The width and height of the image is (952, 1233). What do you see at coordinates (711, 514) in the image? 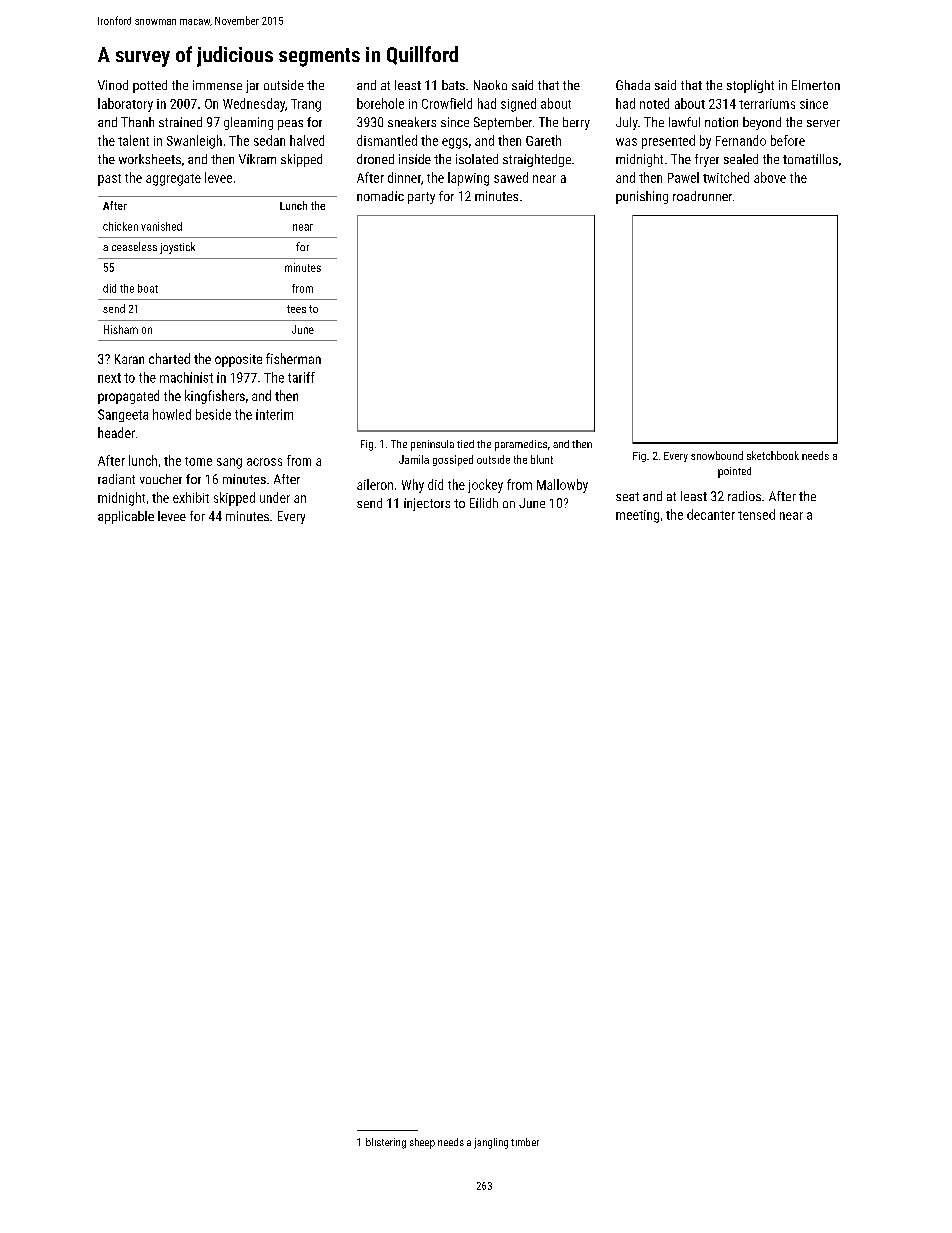
I see `decanter` at bounding box center [711, 514].
